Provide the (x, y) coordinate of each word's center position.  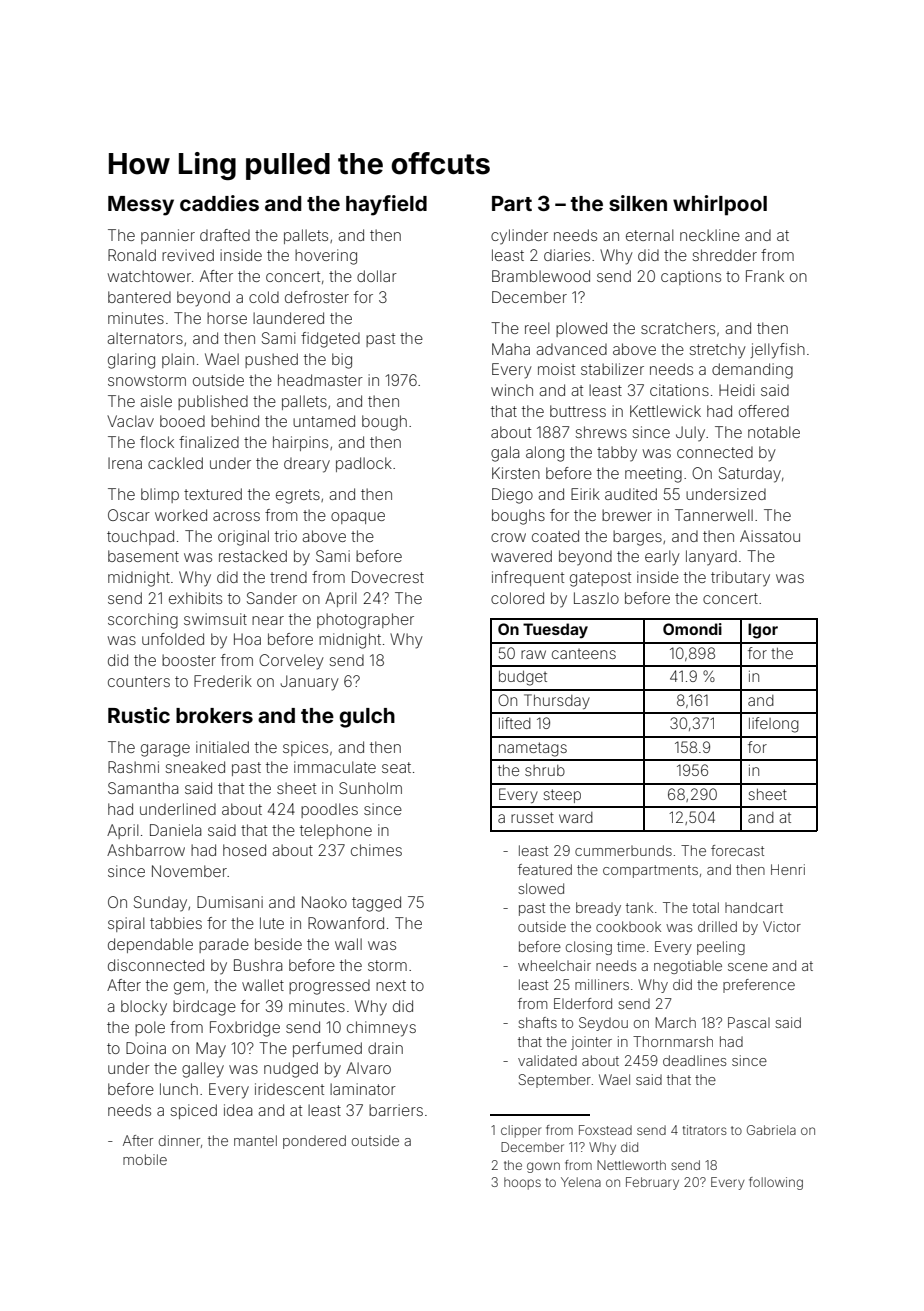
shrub (545, 770)
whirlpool (720, 205)
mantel (255, 1140)
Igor (763, 631)
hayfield (386, 205)
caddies (219, 203)
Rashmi (133, 767)
